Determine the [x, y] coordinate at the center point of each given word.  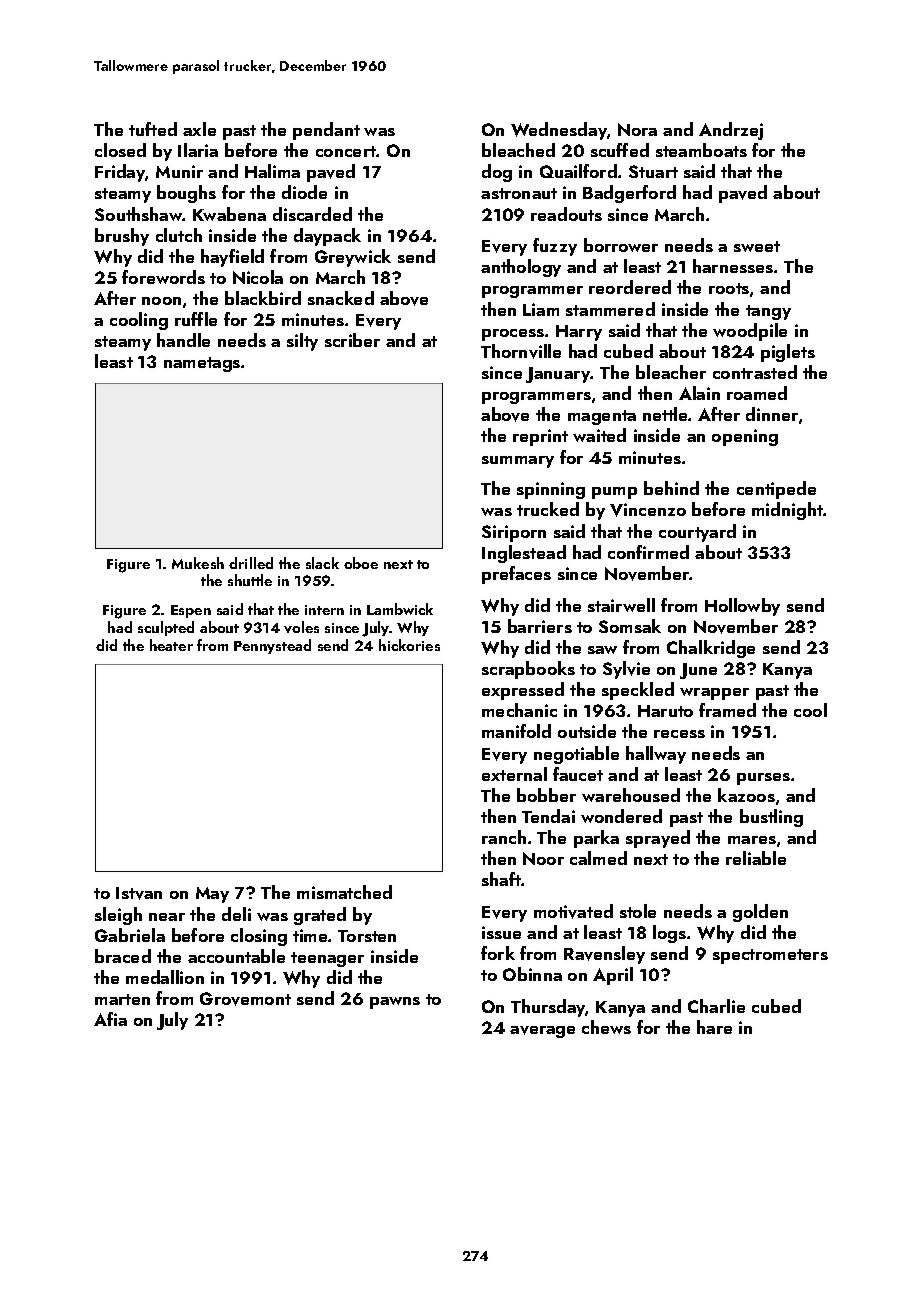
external [514, 774]
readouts [566, 214]
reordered [630, 287]
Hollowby [742, 607]
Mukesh [198, 563]
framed [727, 710]
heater [171, 645]
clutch [179, 235]
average [542, 1032]
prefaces [516, 575]
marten [122, 999]
